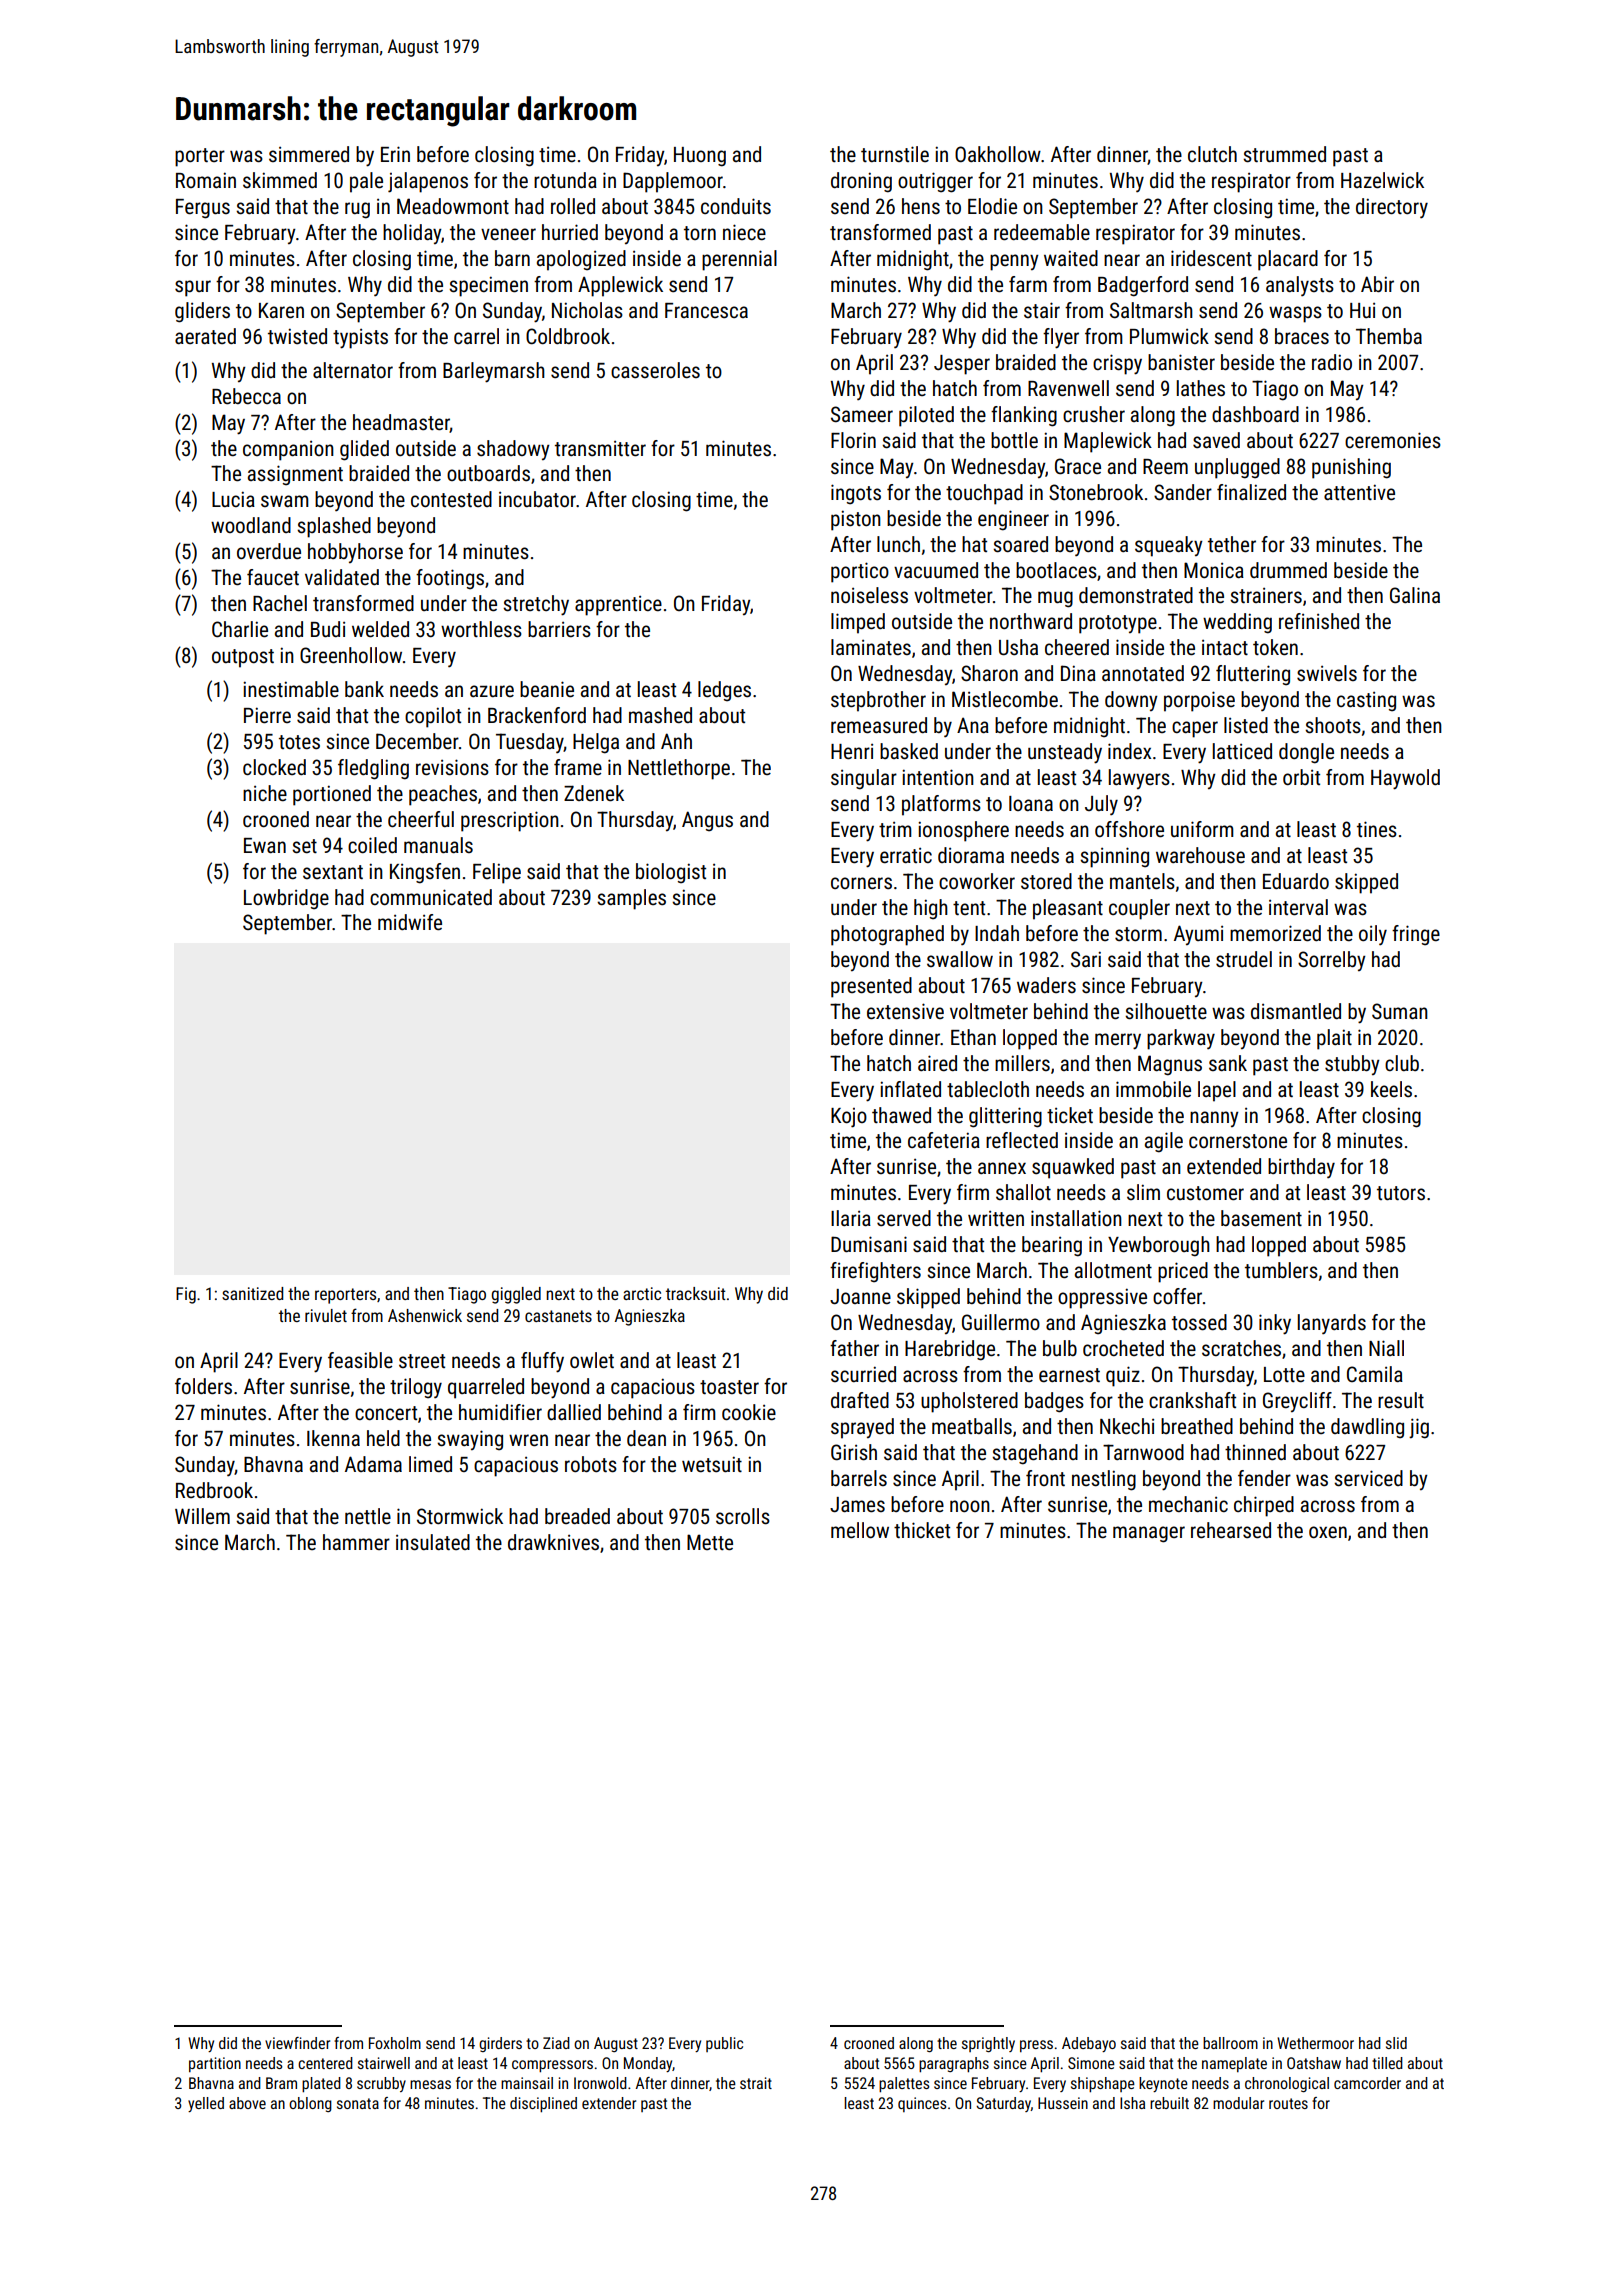 Image resolution: width=1620 pixels, height=2292 pixels. What do you see at coordinates (858, 623) in the screenshot?
I see `limped` at bounding box center [858, 623].
